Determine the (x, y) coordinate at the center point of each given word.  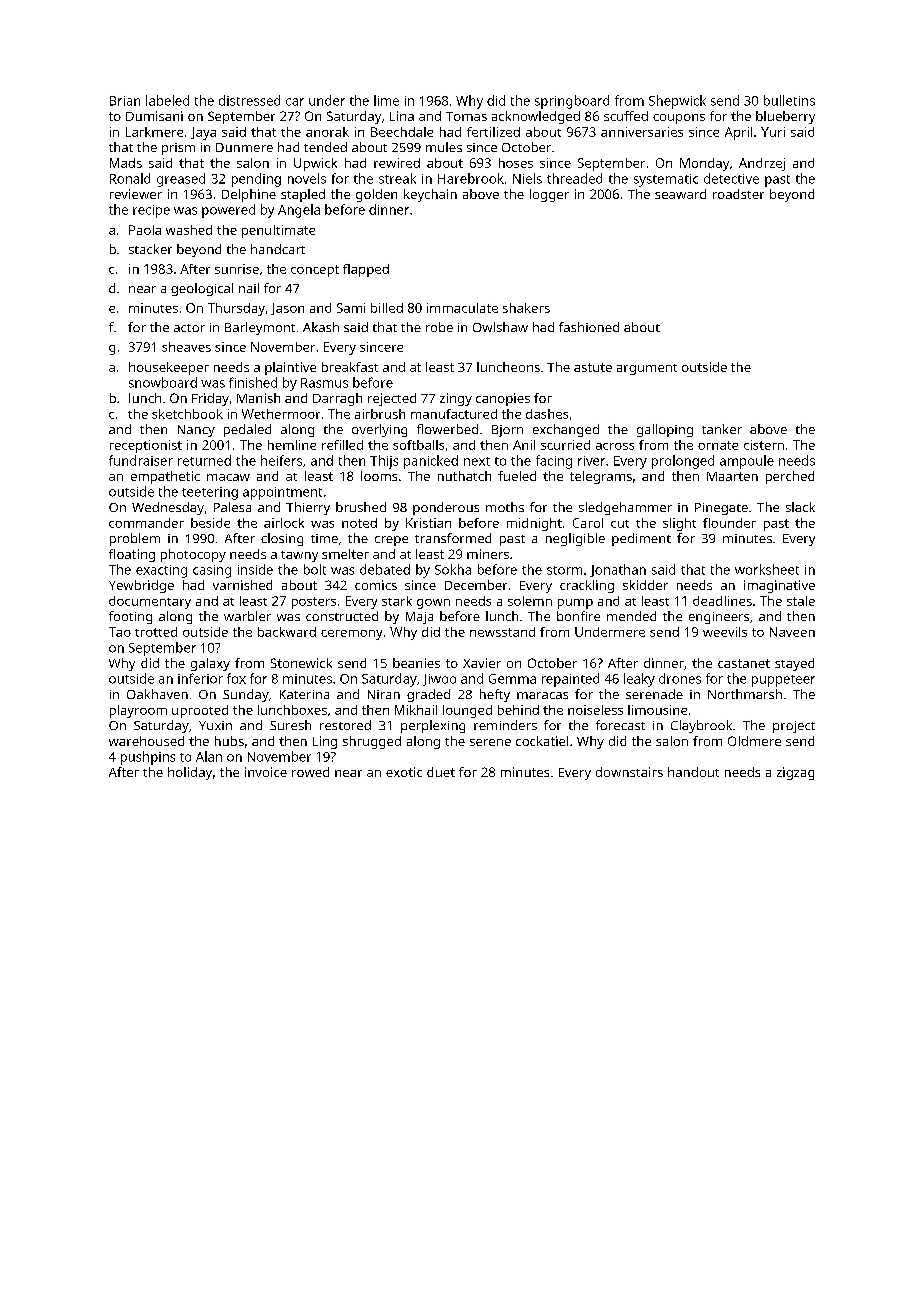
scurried (565, 445)
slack (800, 507)
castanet (744, 663)
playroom (138, 711)
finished (253, 382)
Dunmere (244, 147)
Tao (120, 632)
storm (564, 570)
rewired (397, 163)
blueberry (785, 117)
